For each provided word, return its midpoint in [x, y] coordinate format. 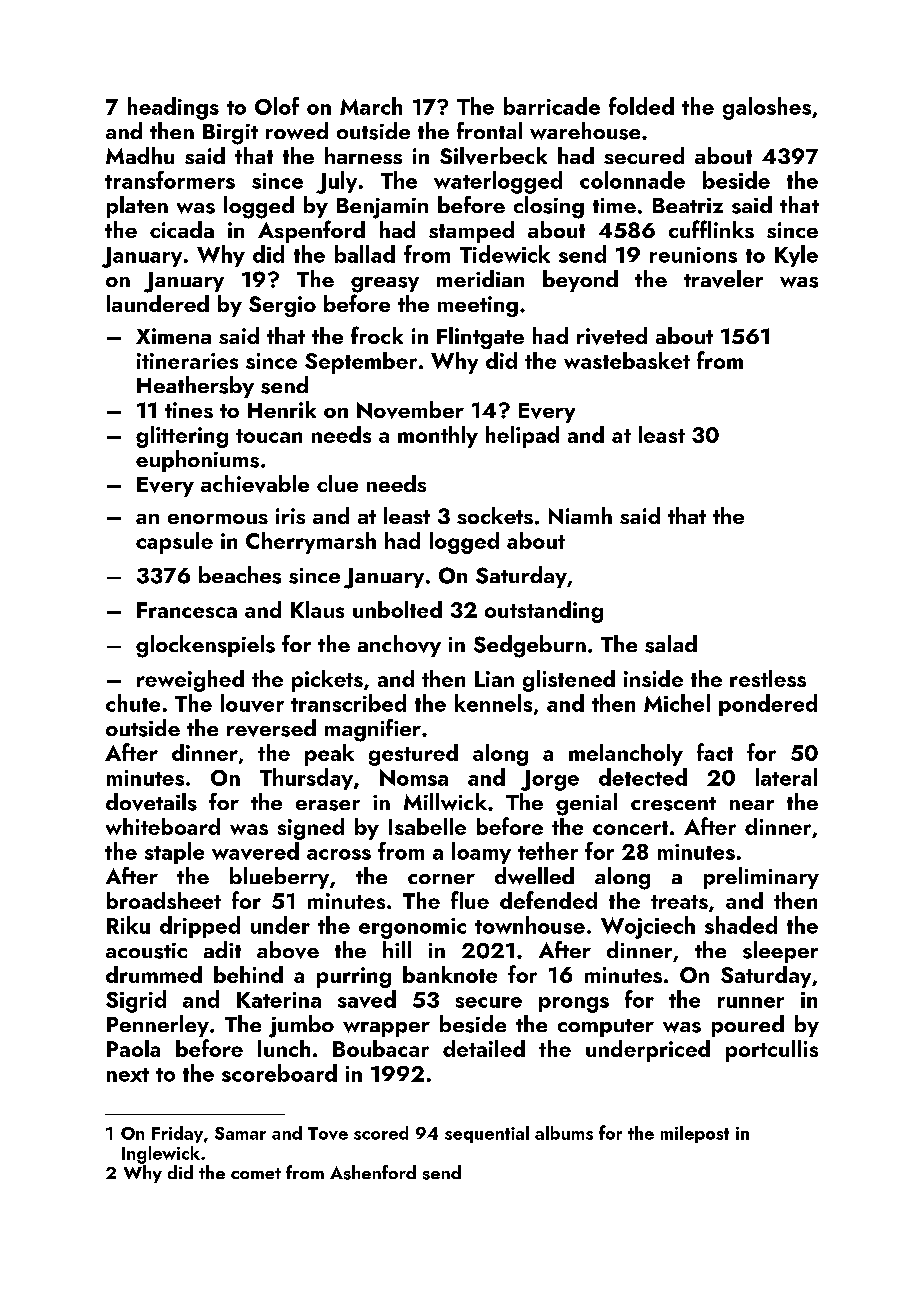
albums [564, 1133]
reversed [271, 728]
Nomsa [414, 777]
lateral [786, 777]
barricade [552, 106]
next [128, 1075]
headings [173, 108]
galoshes [767, 108]
